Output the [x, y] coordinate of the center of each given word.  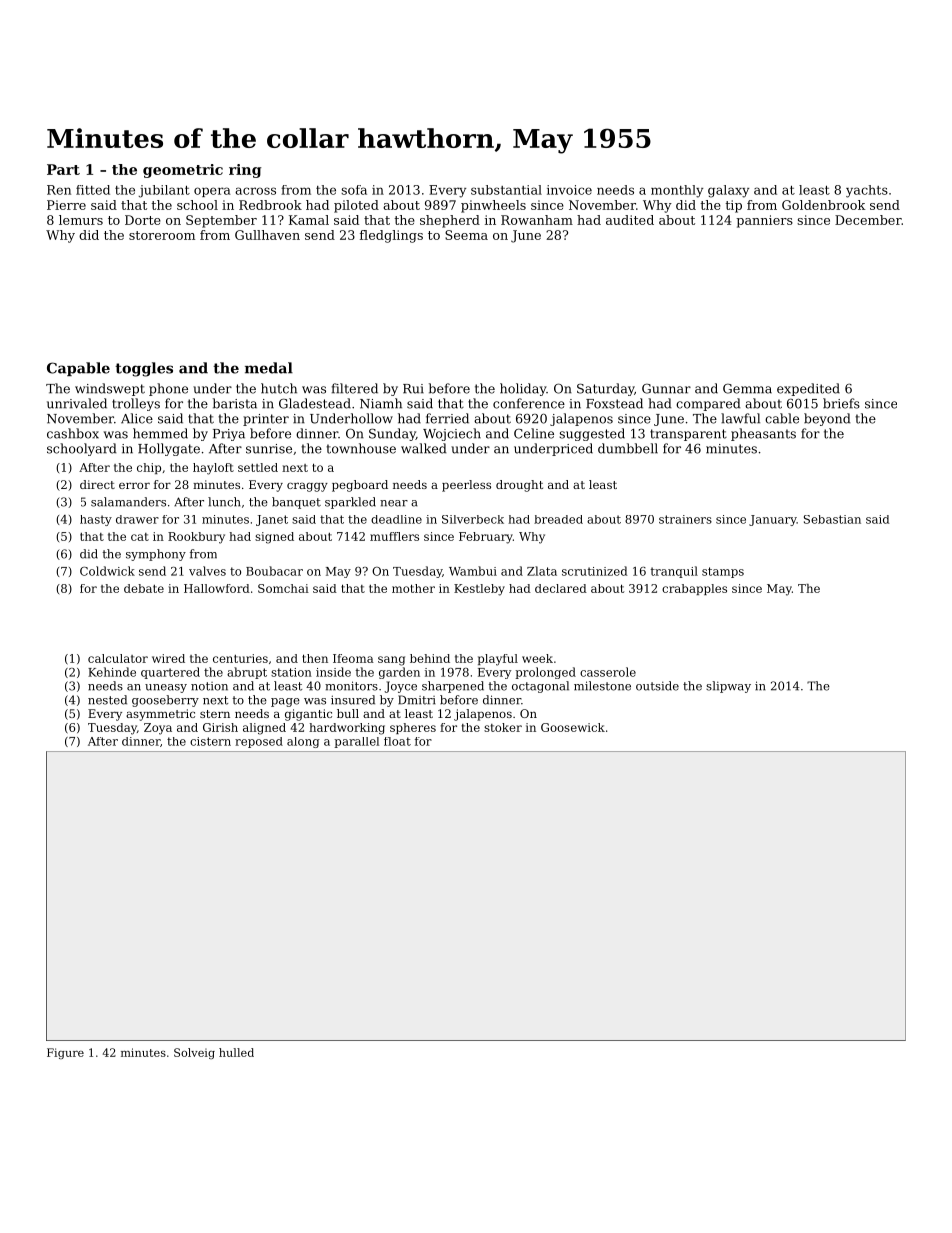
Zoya [158, 729]
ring [245, 171]
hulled [236, 1052]
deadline [396, 519]
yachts [867, 191]
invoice [569, 190]
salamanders [128, 502]
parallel [357, 742]
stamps [723, 572]
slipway [728, 687]
